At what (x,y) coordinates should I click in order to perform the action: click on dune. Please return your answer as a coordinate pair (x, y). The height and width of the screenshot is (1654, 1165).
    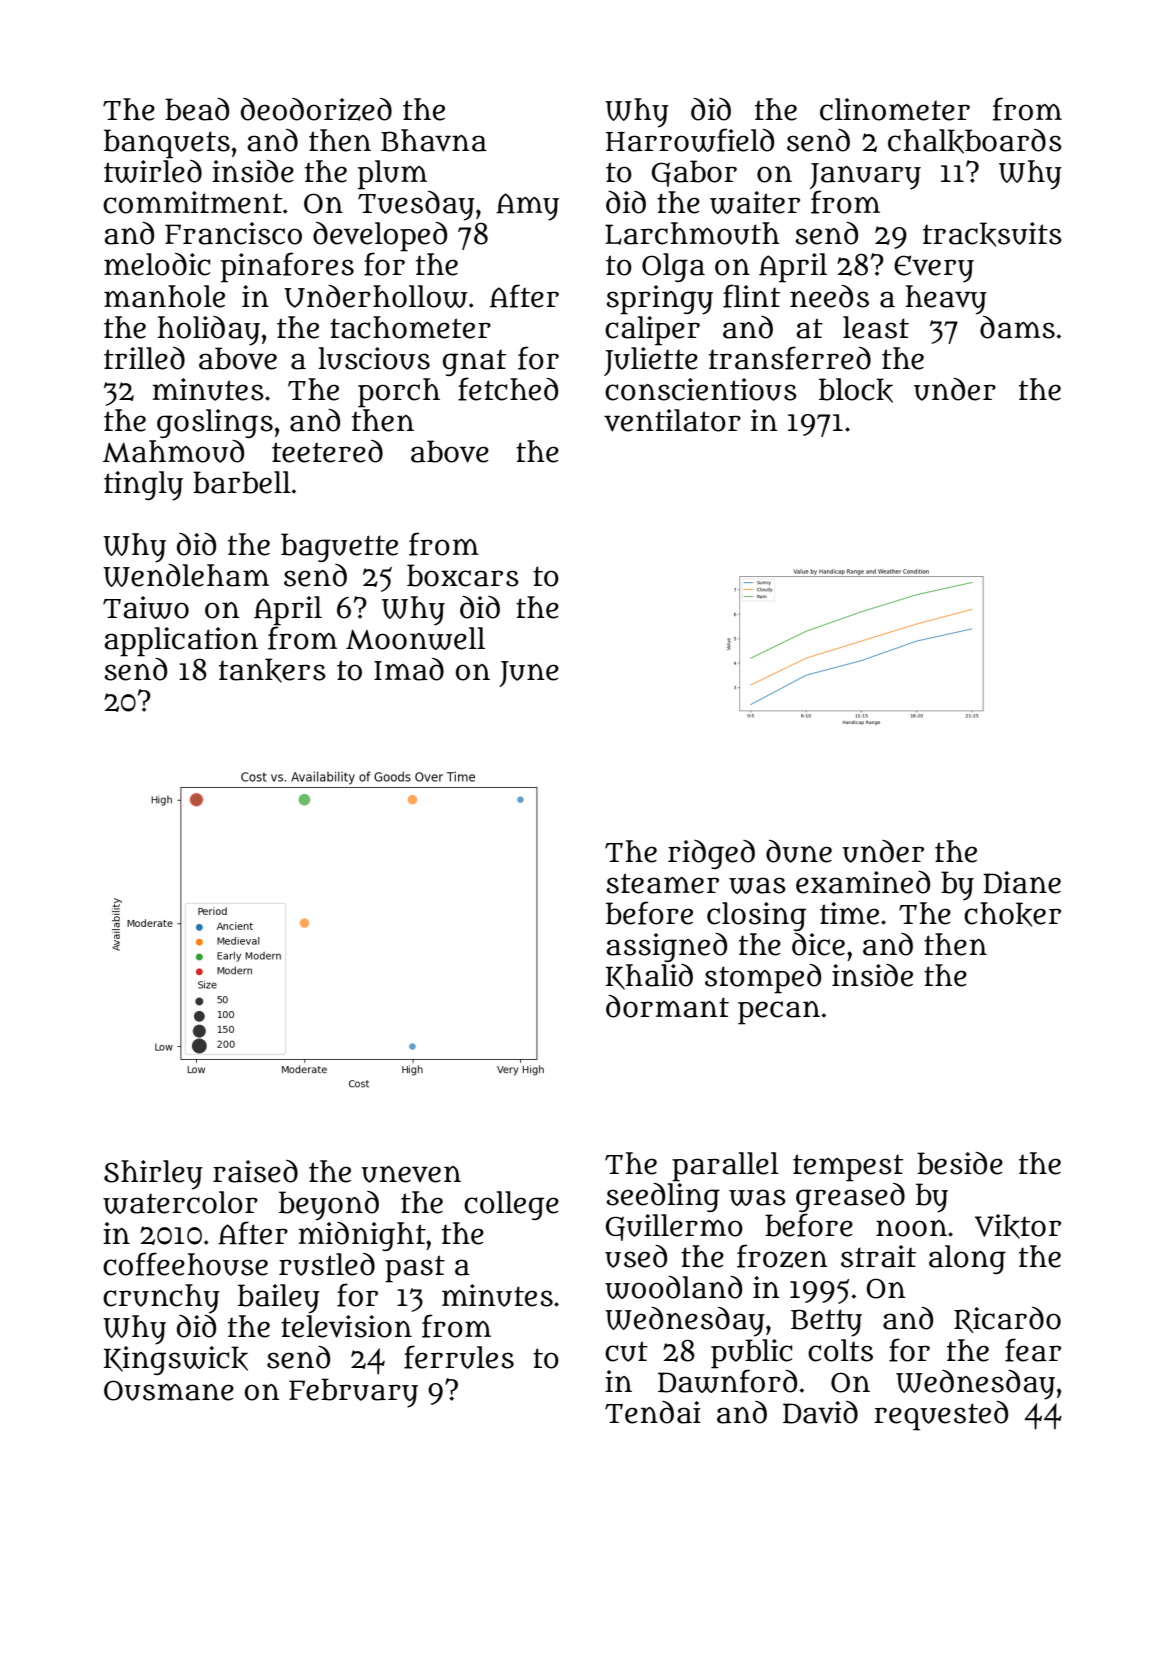
    Looking at the image, I should click on (799, 851).
